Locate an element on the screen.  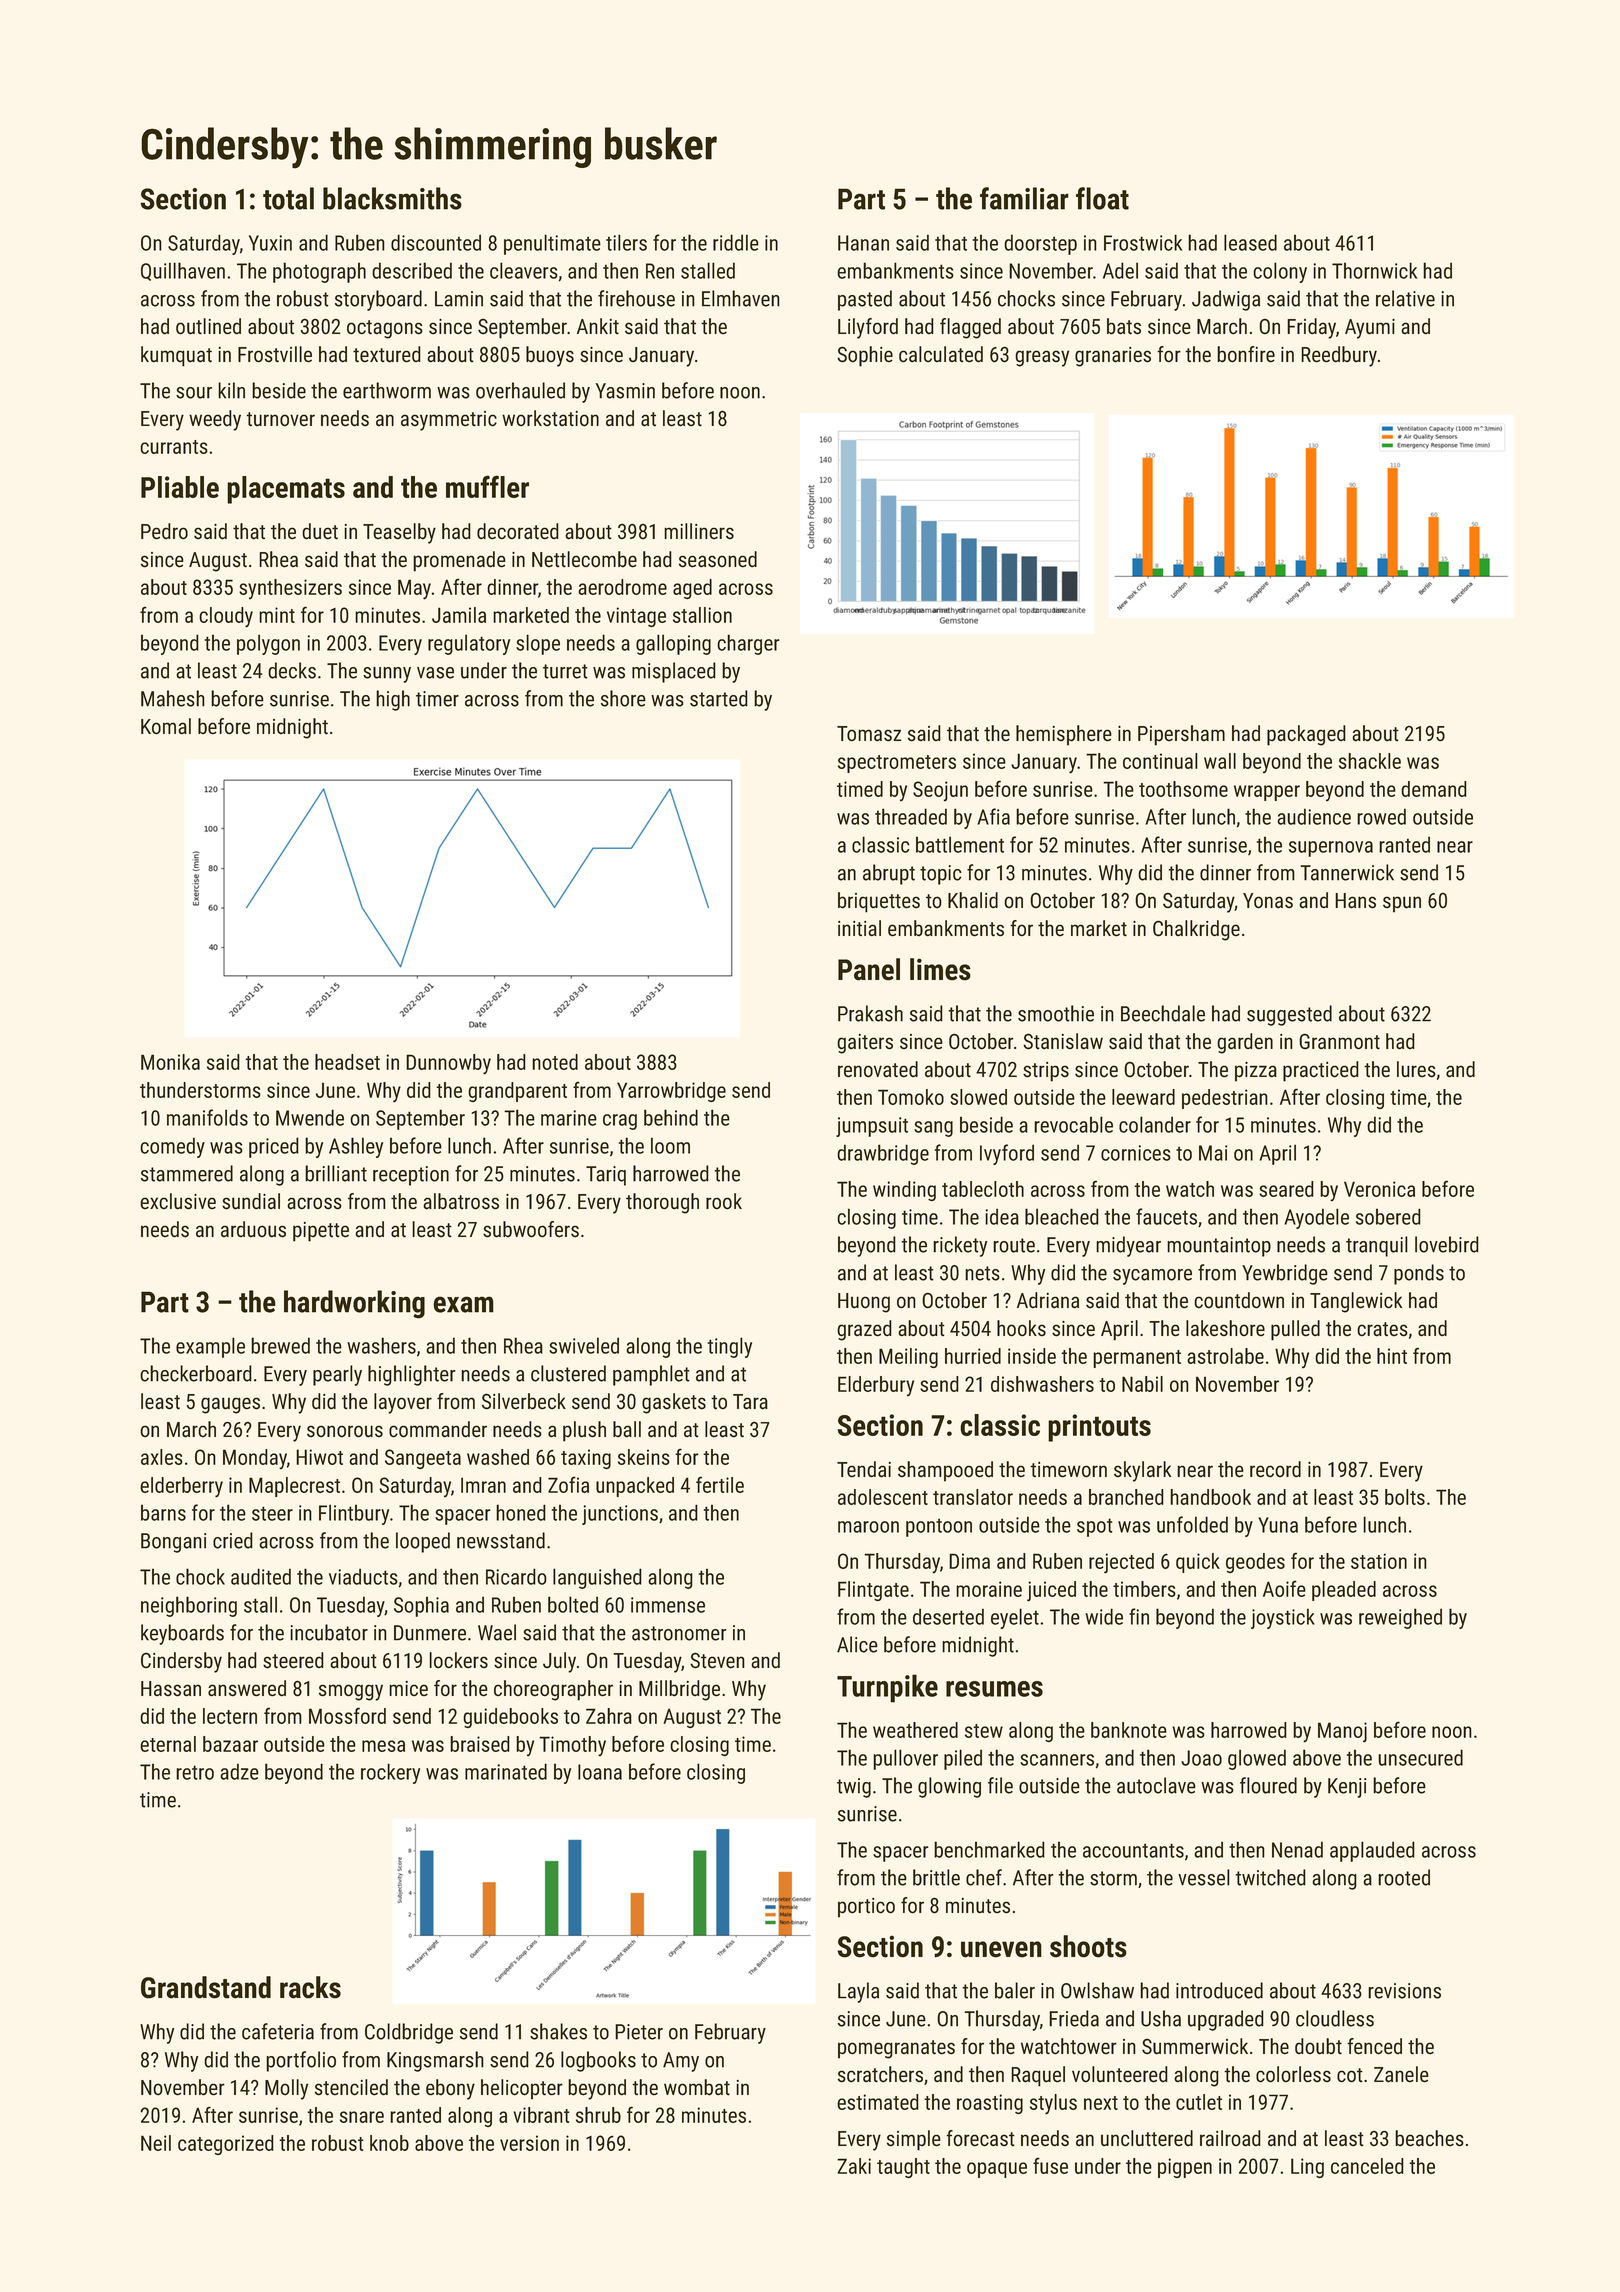
categorized is located at coordinates (226, 2145).
